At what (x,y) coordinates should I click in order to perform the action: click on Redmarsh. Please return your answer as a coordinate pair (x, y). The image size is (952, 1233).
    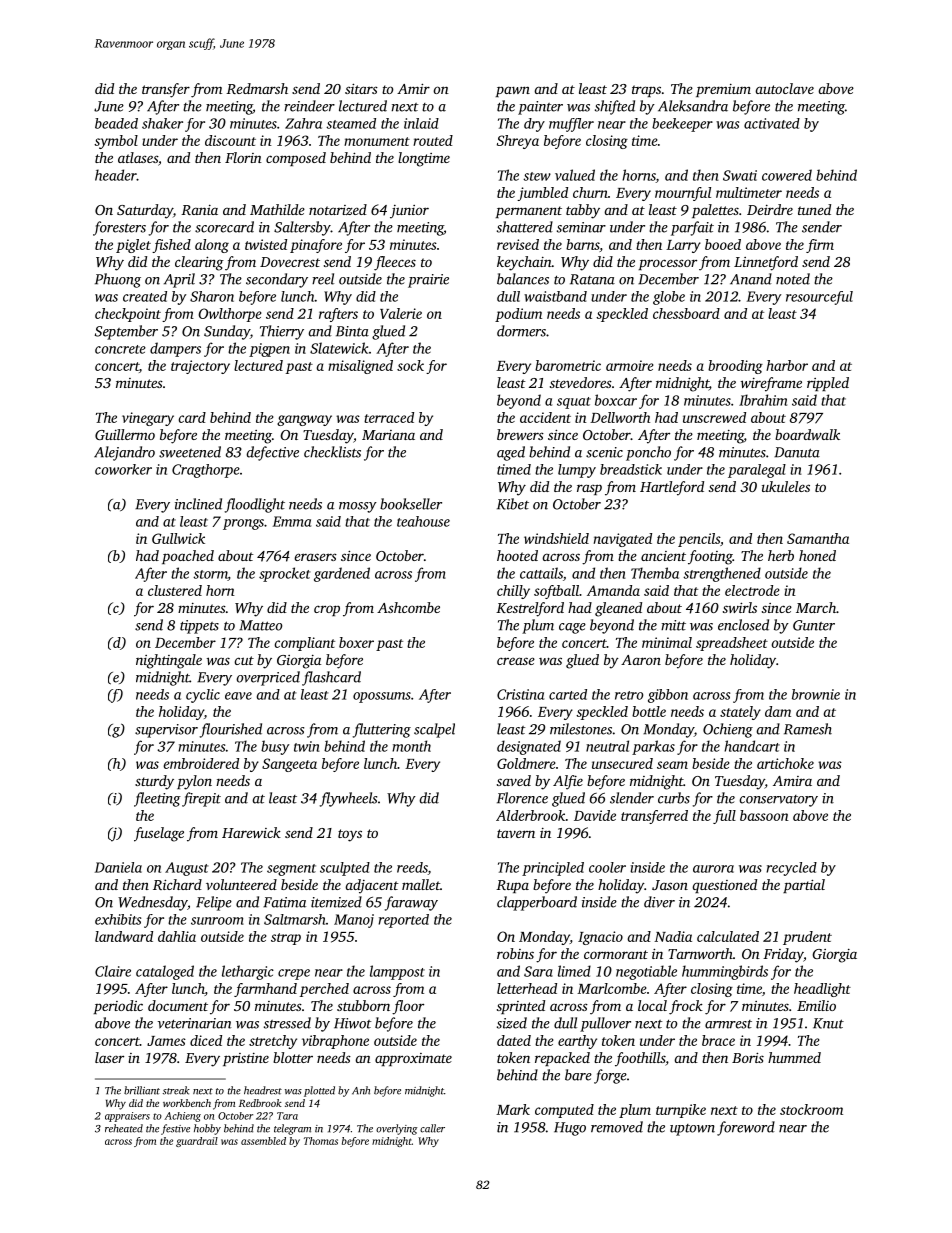
    Looking at the image, I should click on (257, 88).
